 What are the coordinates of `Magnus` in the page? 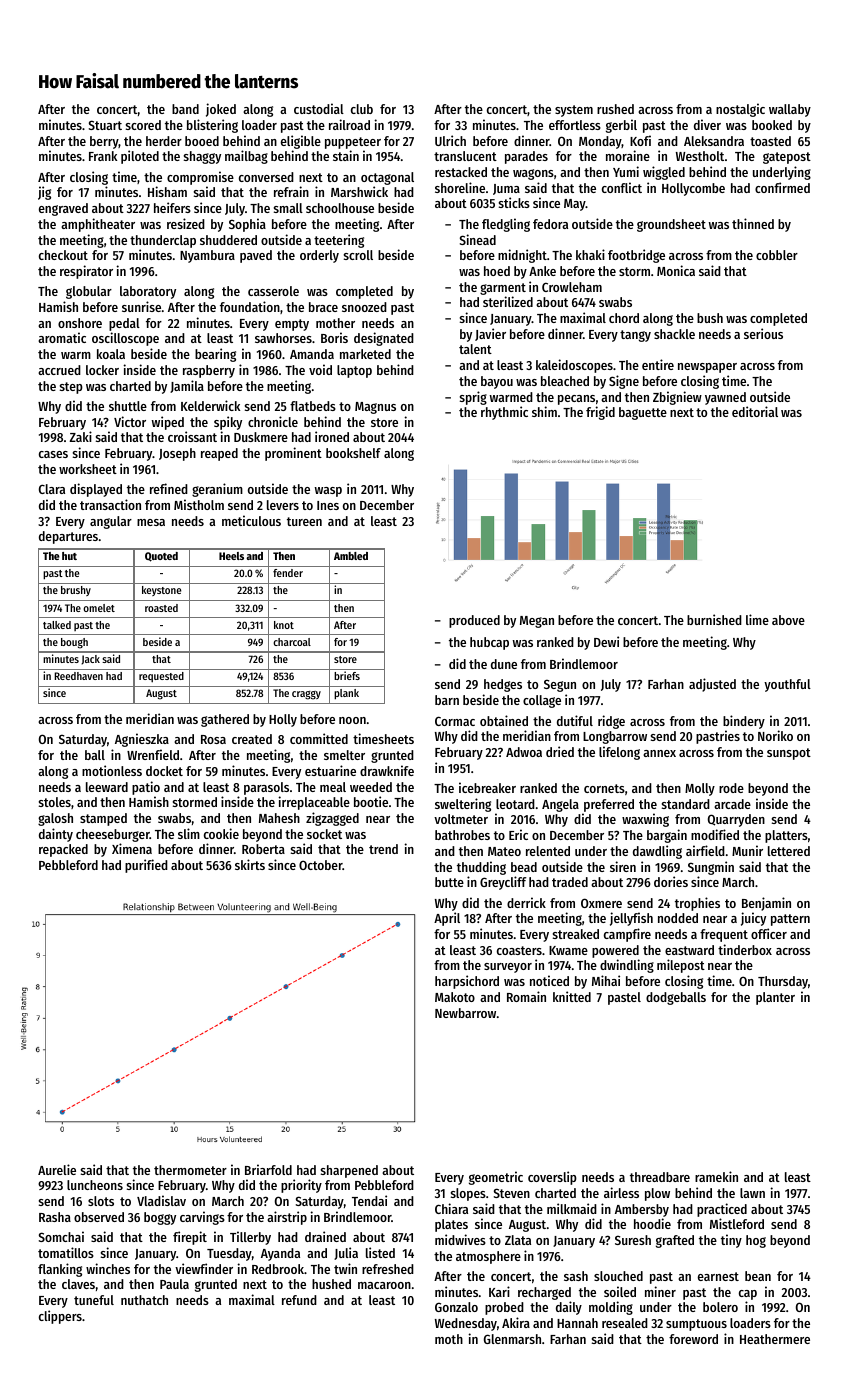 It's located at (375, 408).
